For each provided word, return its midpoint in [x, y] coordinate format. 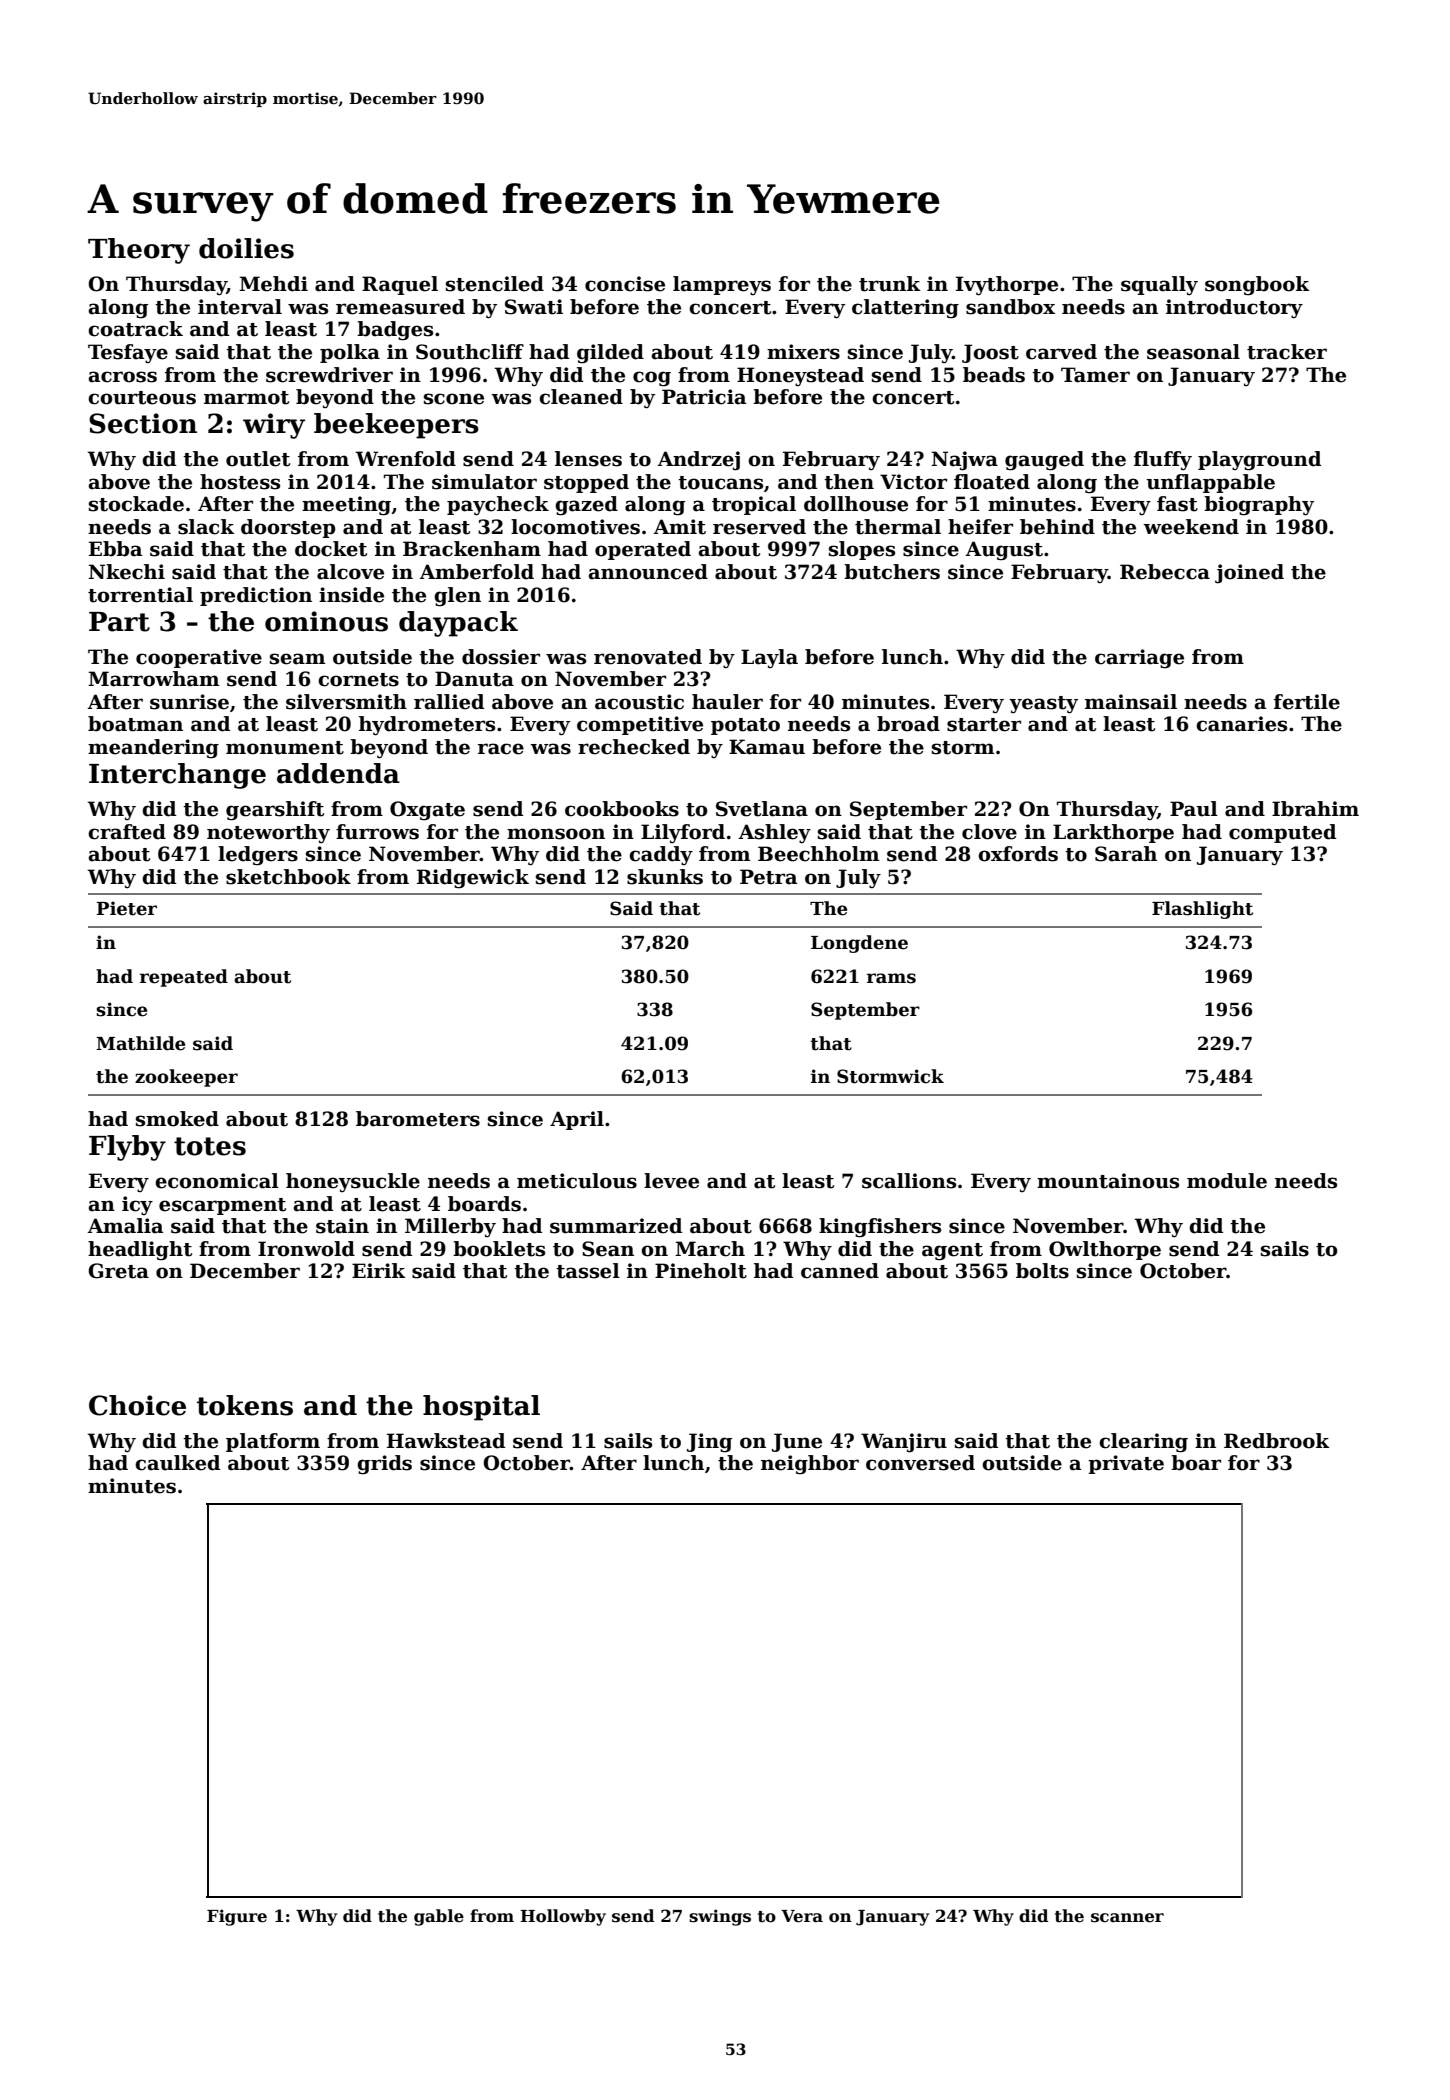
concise [625, 284]
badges [395, 330]
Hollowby [563, 1917]
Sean [608, 1249]
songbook [1257, 286]
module [1227, 1181]
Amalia [125, 1226]
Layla [769, 658]
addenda [338, 773]
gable [439, 1917]
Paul [1194, 809]
